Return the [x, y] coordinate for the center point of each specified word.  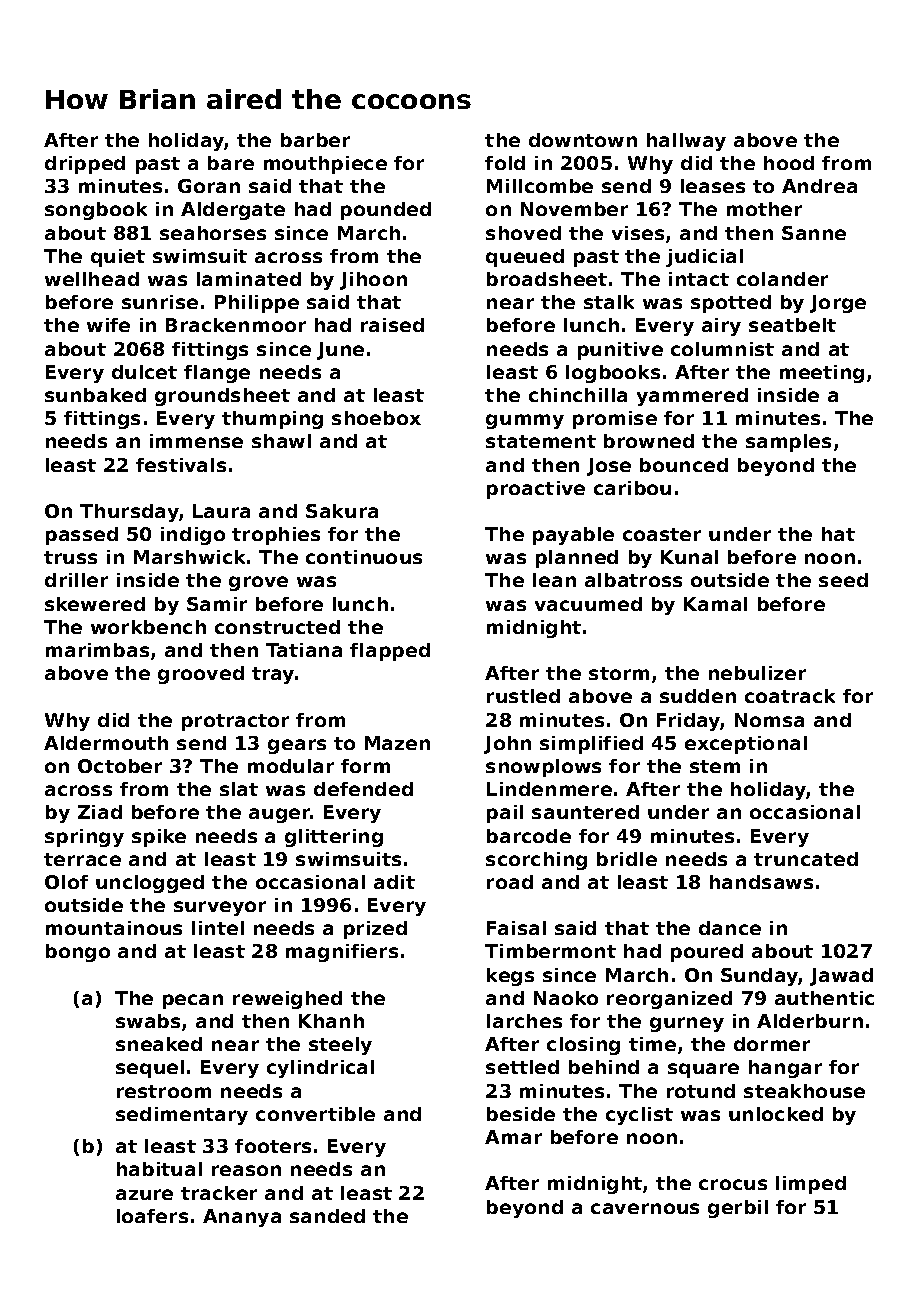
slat [239, 789]
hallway [686, 142]
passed [82, 536]
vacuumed [588, 604]
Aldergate [233, 211]
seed [843, 580]
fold [505, 163]
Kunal [689, 557]
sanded [327, 1216]
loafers [152, 1216]
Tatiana [304, 650]
